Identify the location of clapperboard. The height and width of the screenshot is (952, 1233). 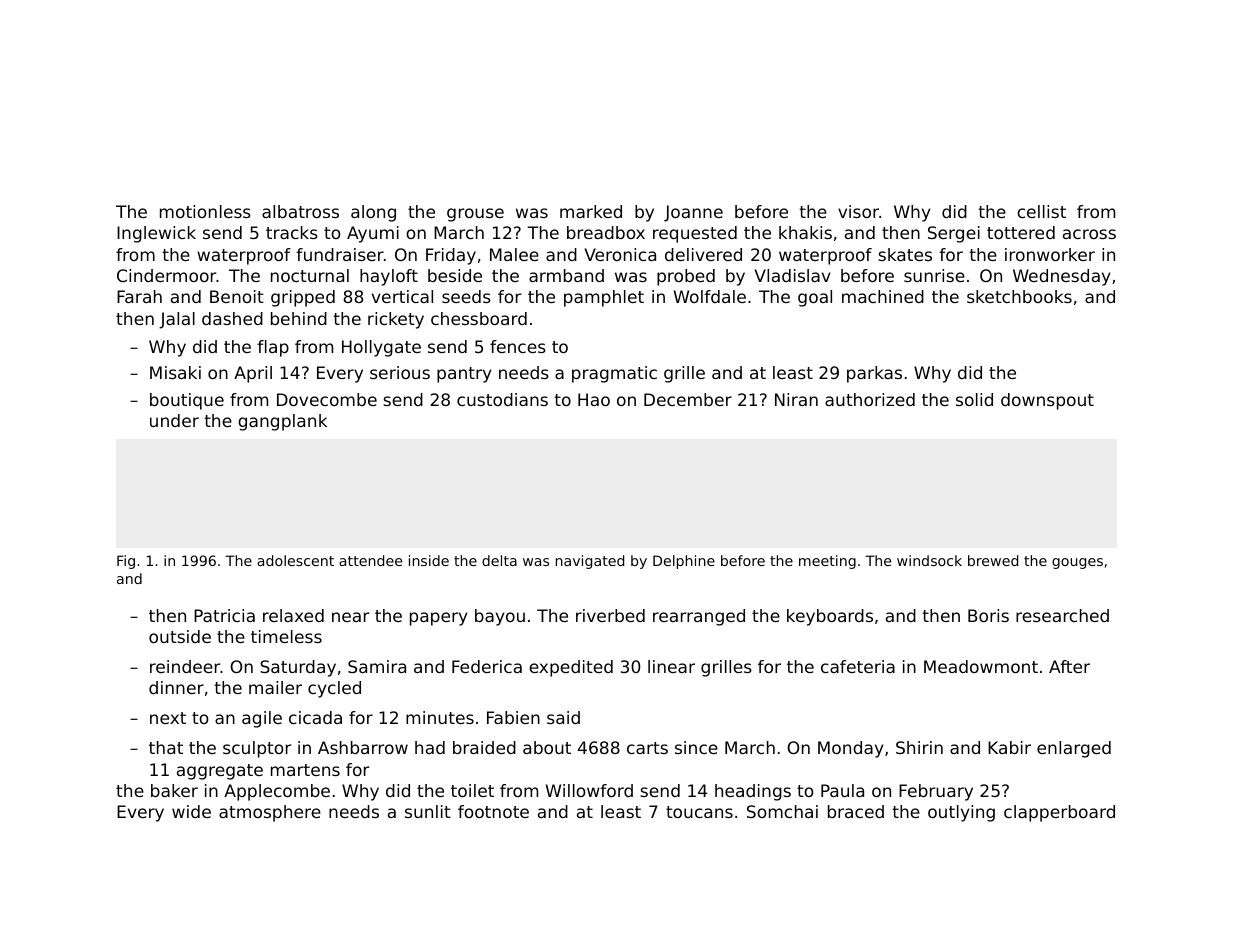
(1059, 813).
